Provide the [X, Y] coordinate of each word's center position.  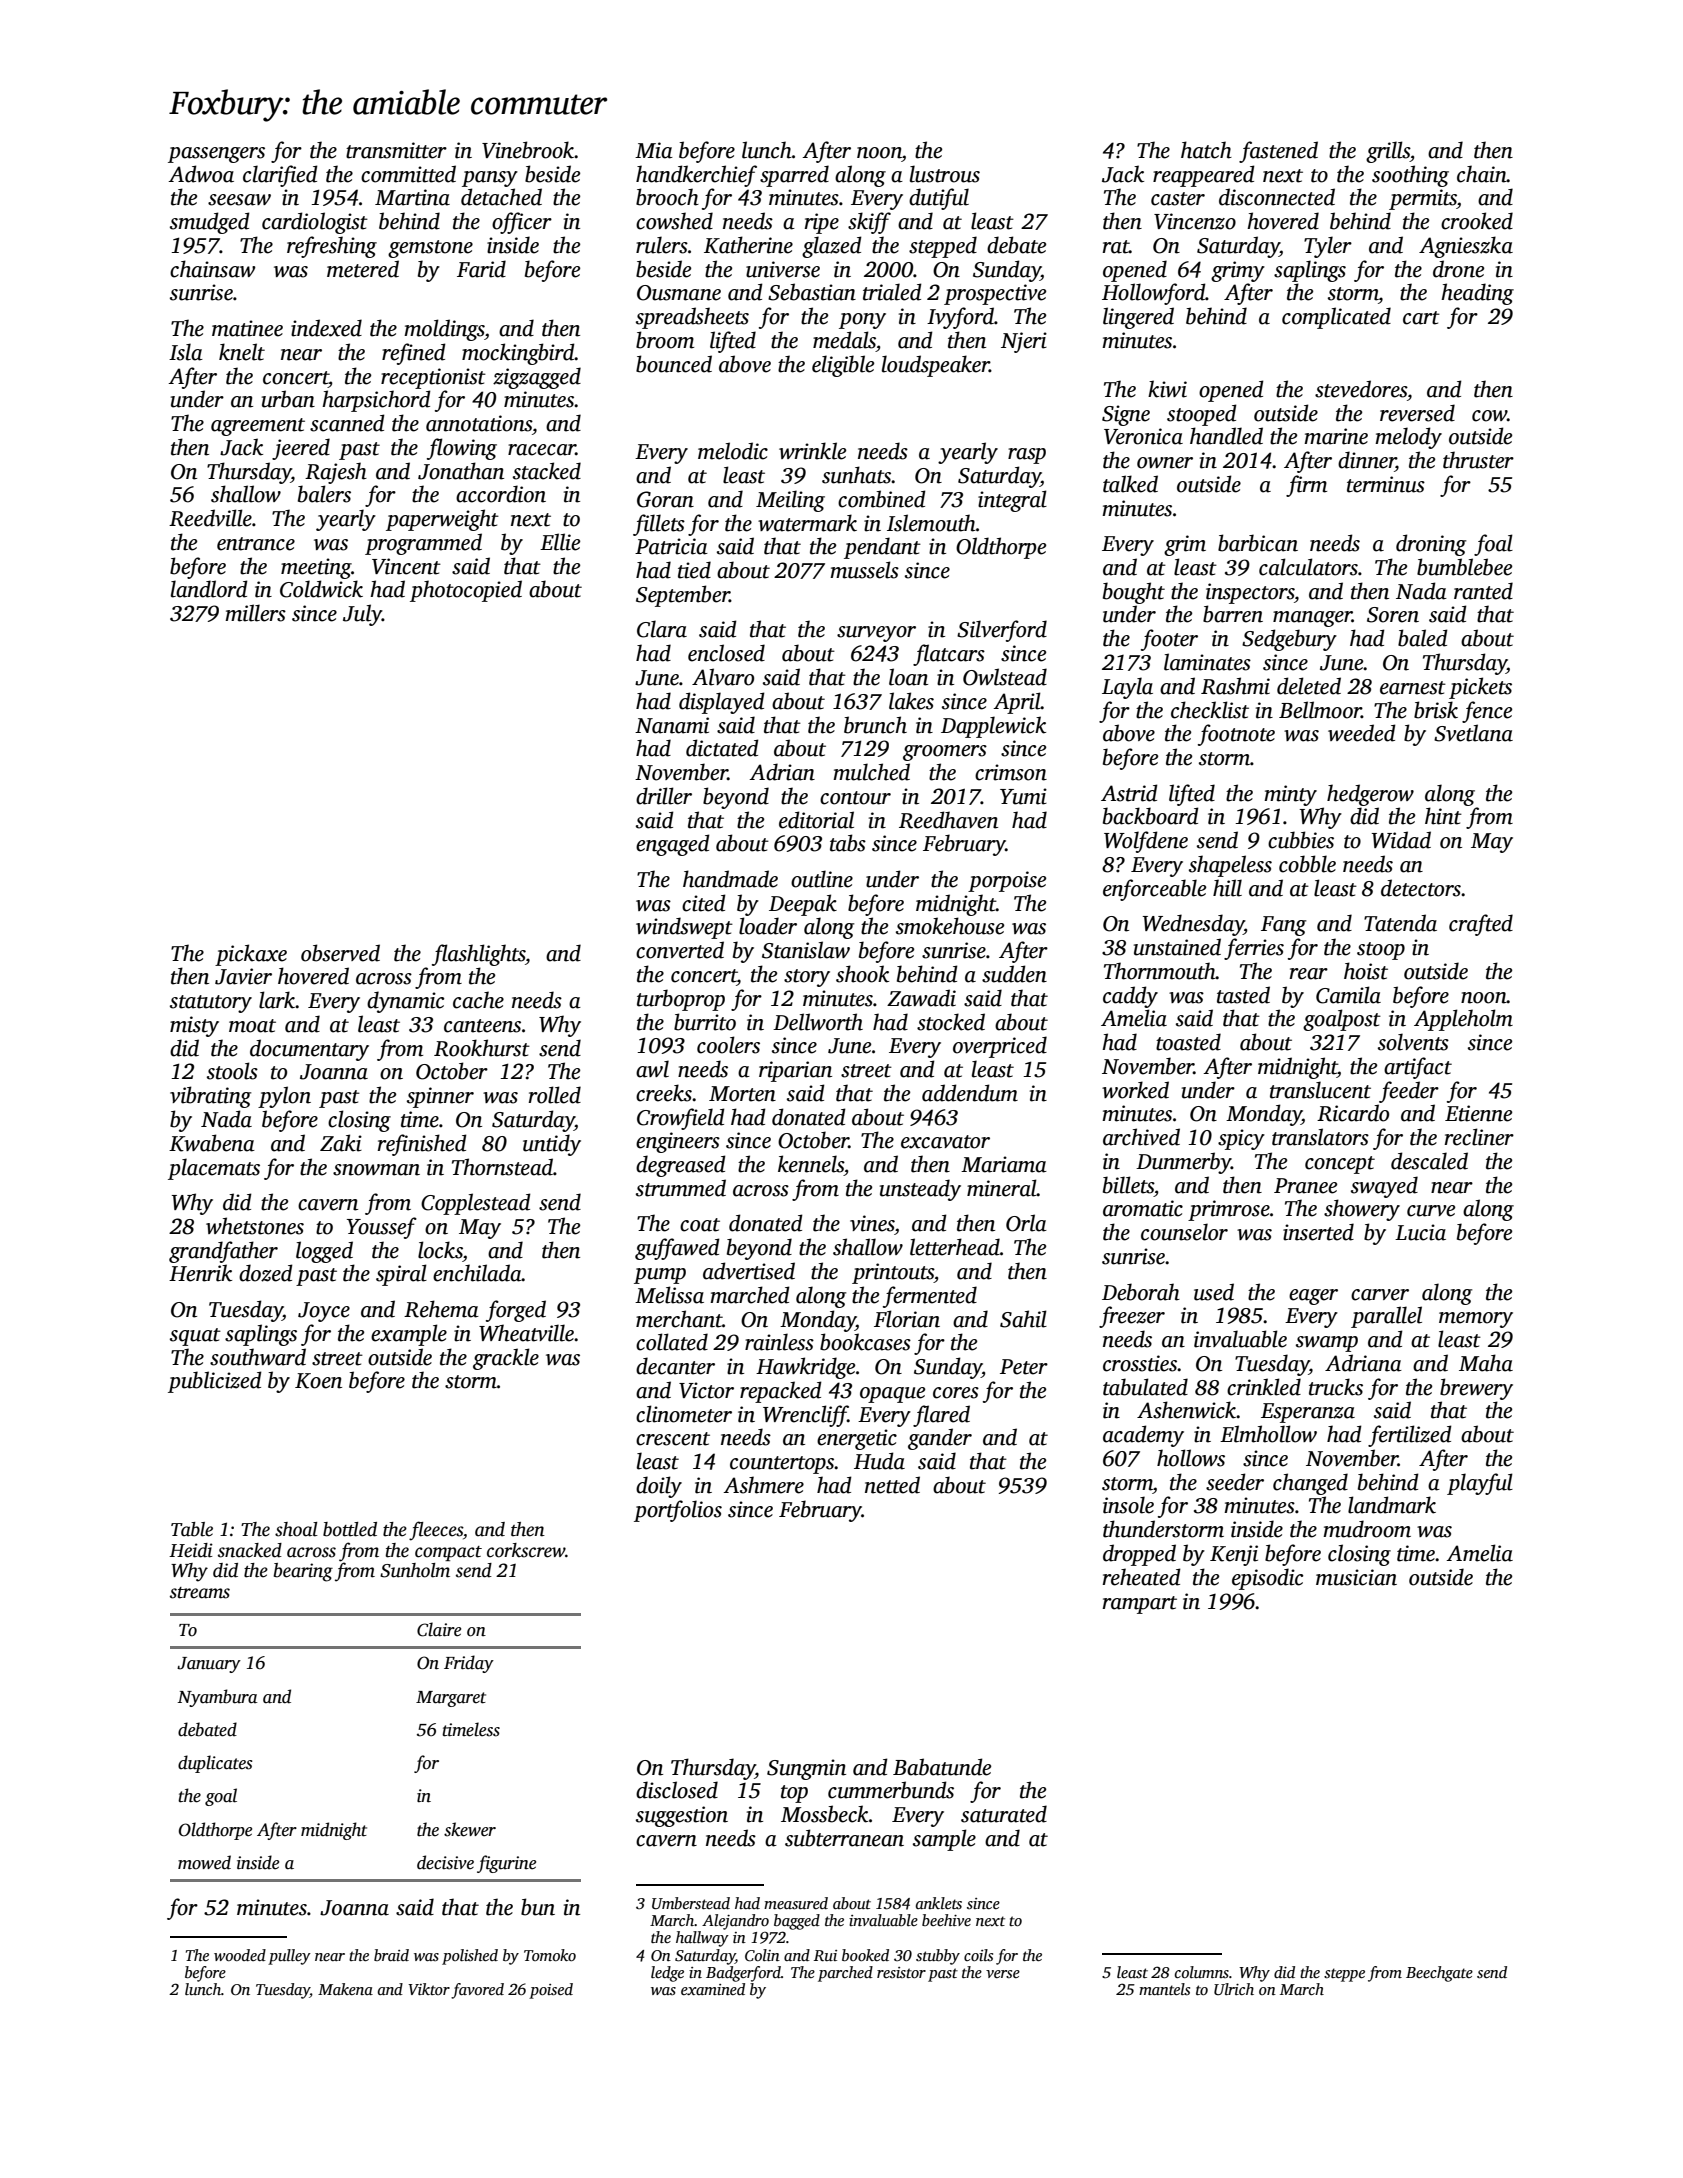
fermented [930, 1297]
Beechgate [1439, 1974]
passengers [216, 155]
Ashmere [763, 1485]
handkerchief [696, 176]
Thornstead [502, 1167]
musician [1356, 1577]
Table [192, 1529]
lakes [911, 701]
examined [713, 1989]
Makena [345, 1989]
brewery [1476, 1389]
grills [1388, 152]
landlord [209, 589]
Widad [1401, 840]
